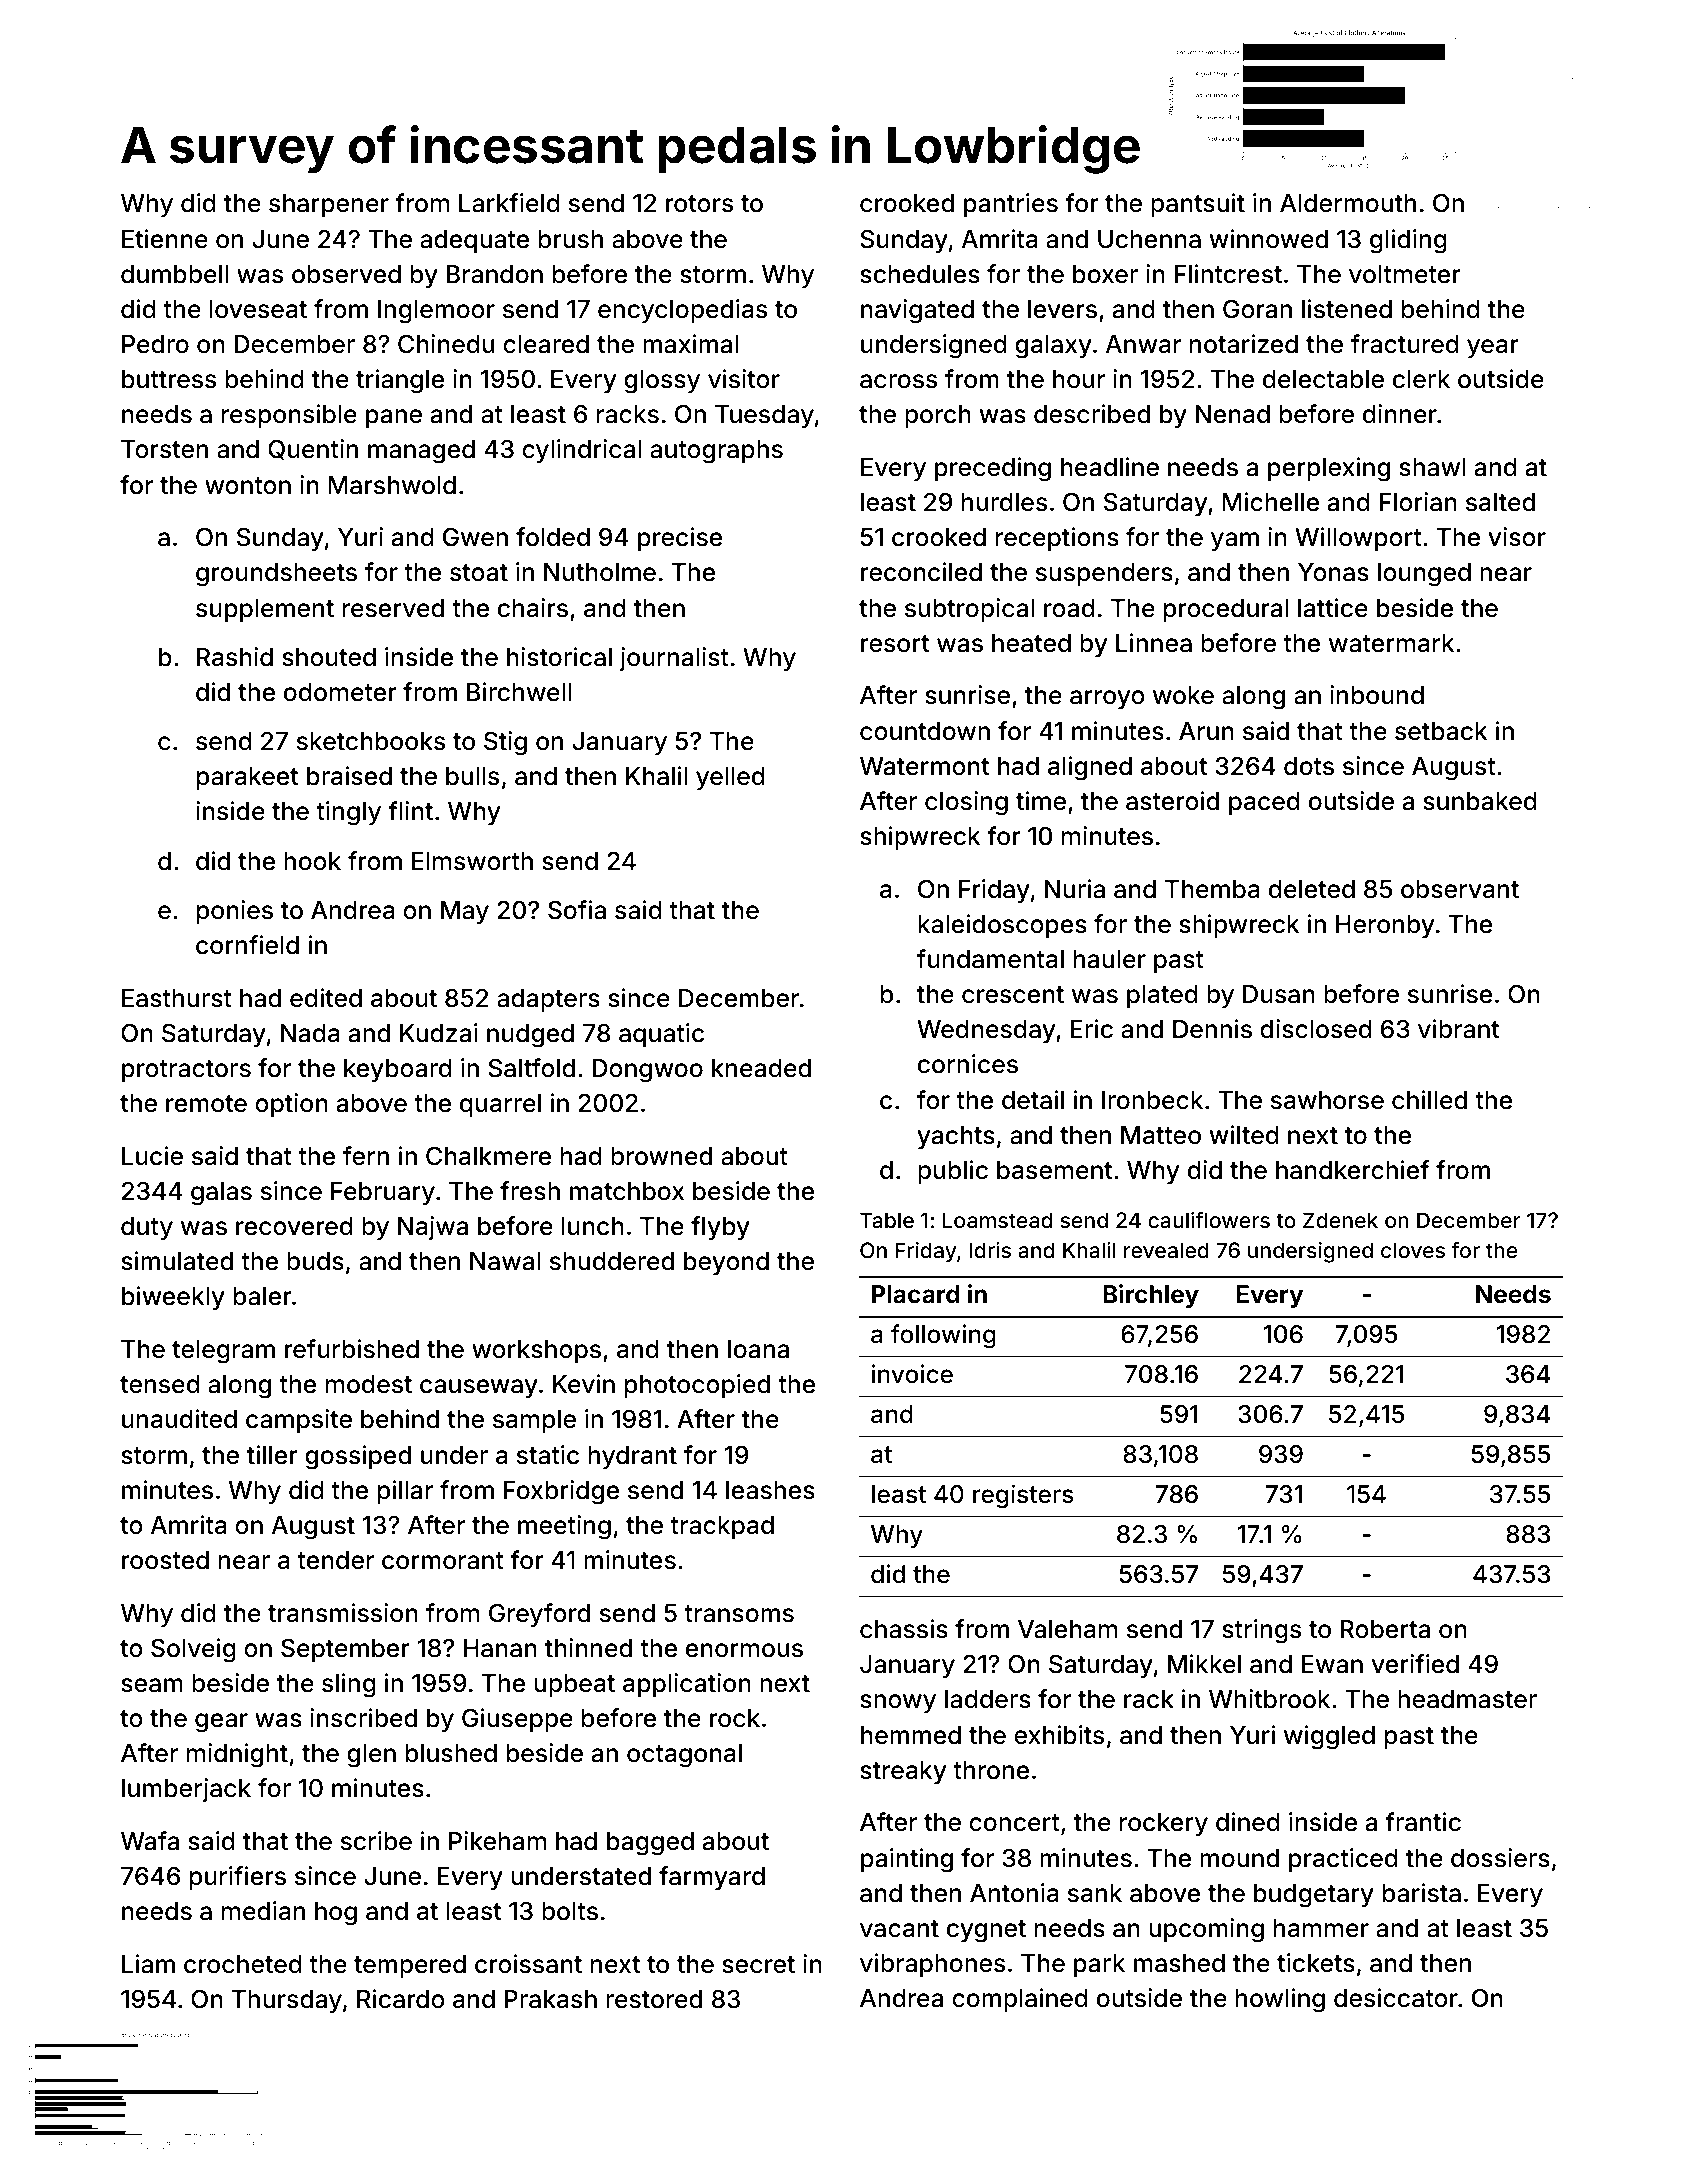 The width and height of the document is (1683, 2178). Describe the element at coordinates (329, 205) in the document. I see `sharpener` at that location.
